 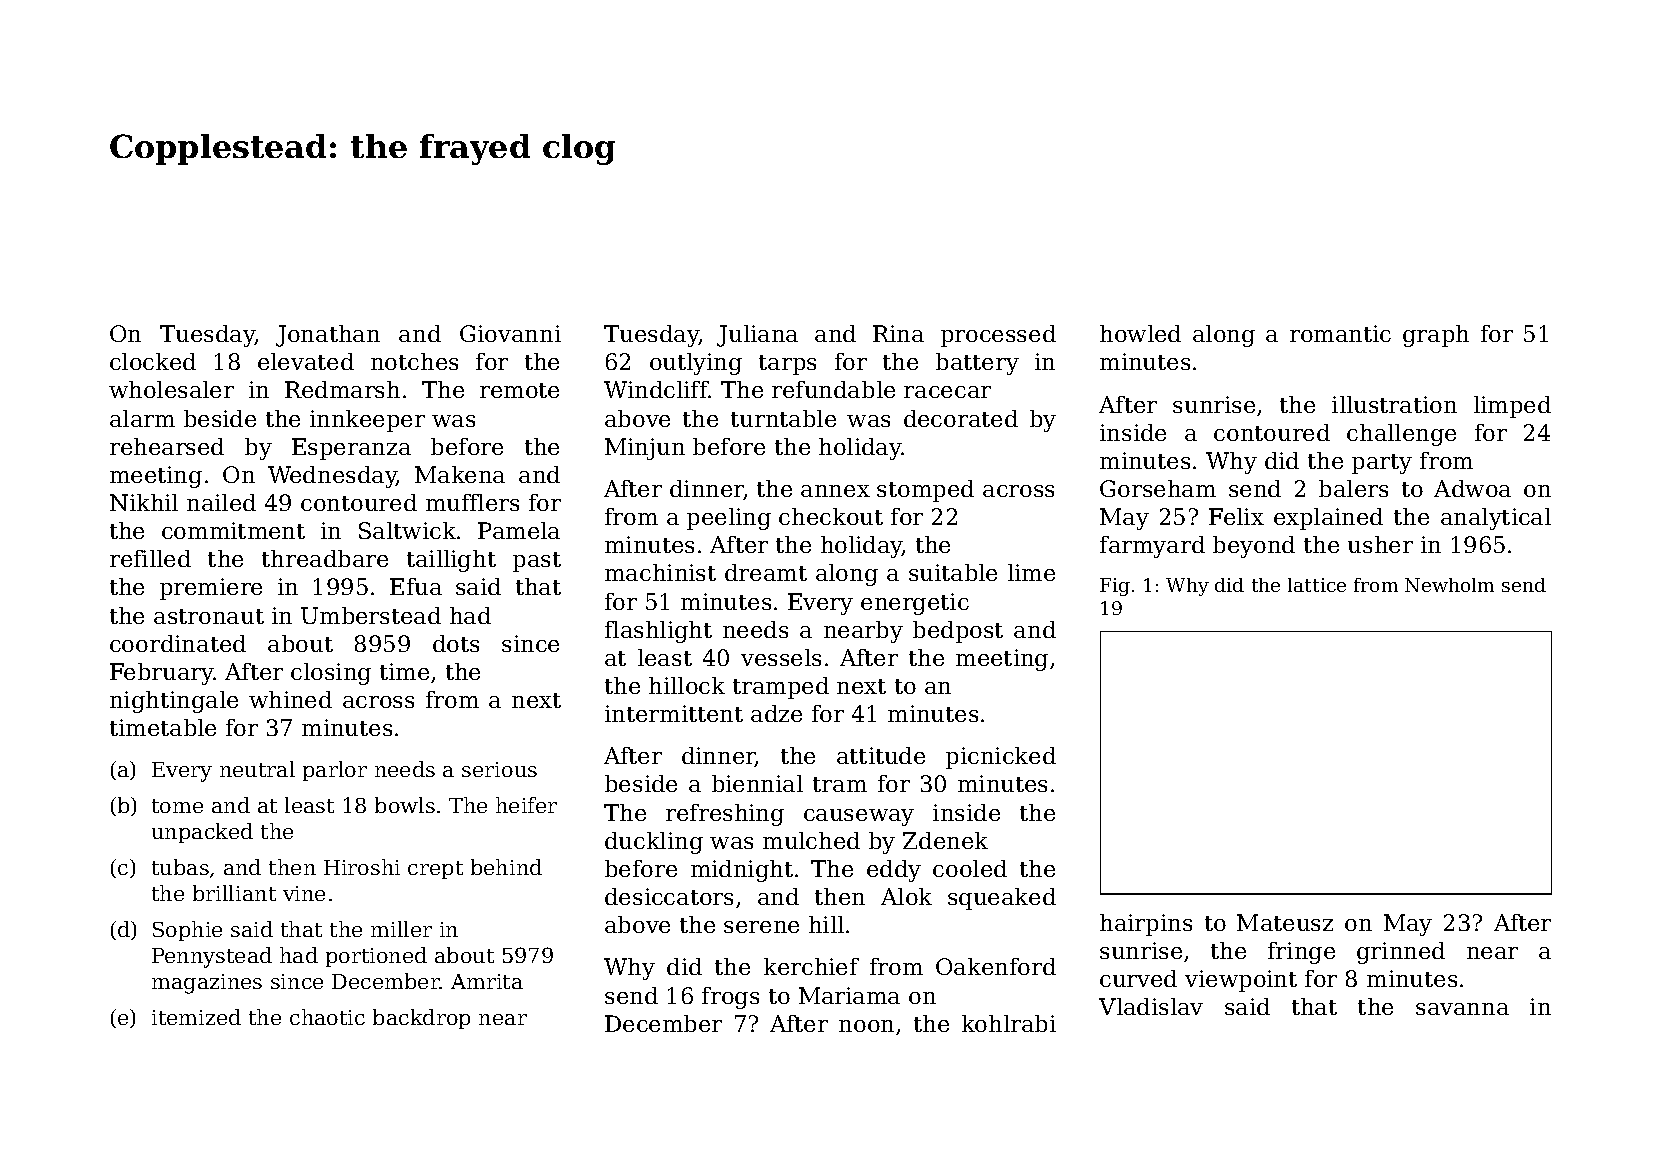 What do you see at coordinates (1436, 336) in the screenshot?
I see `graph` at bounding box center [1436, 336].
